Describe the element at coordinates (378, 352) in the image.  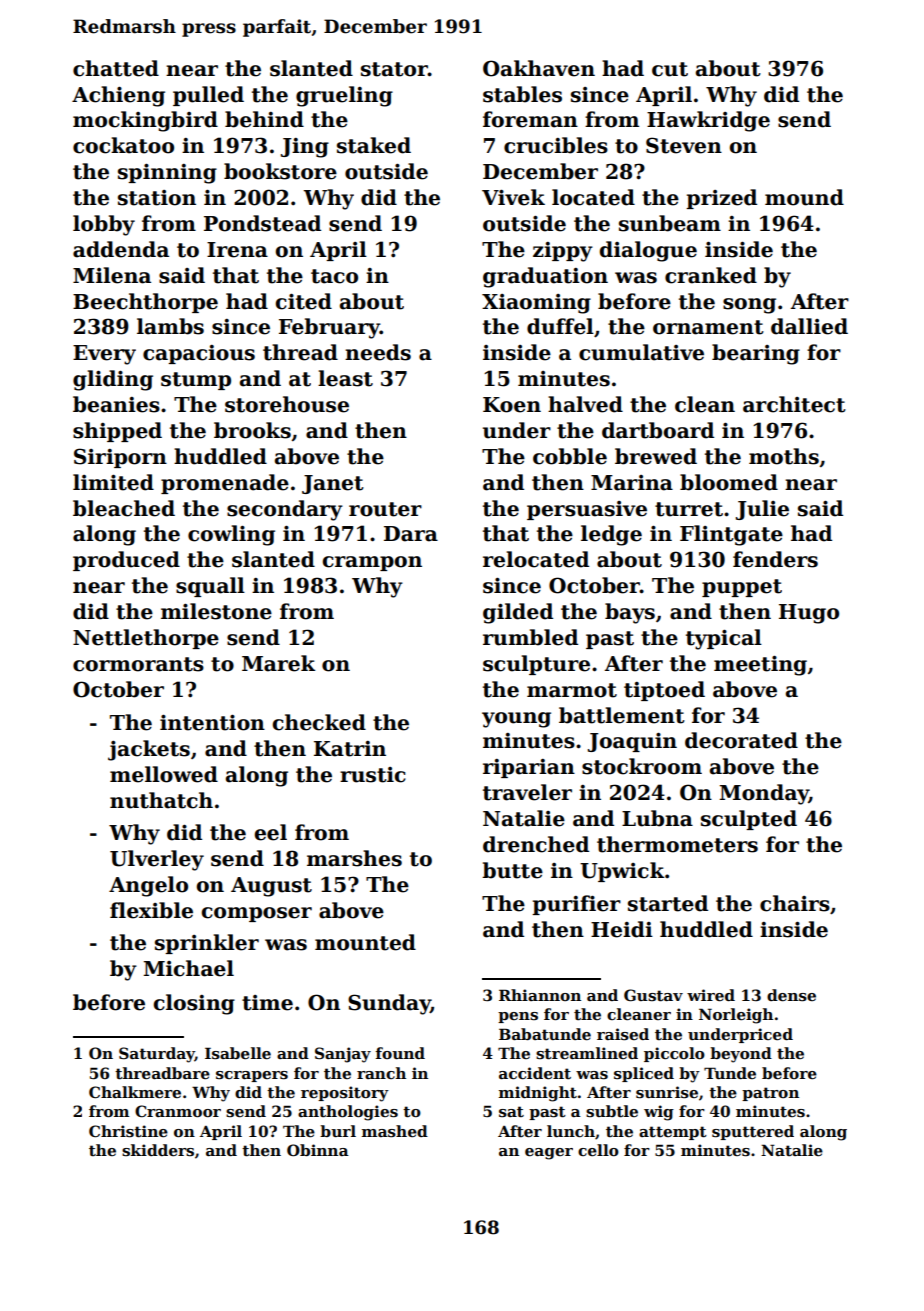
I see `needs` at that location.
